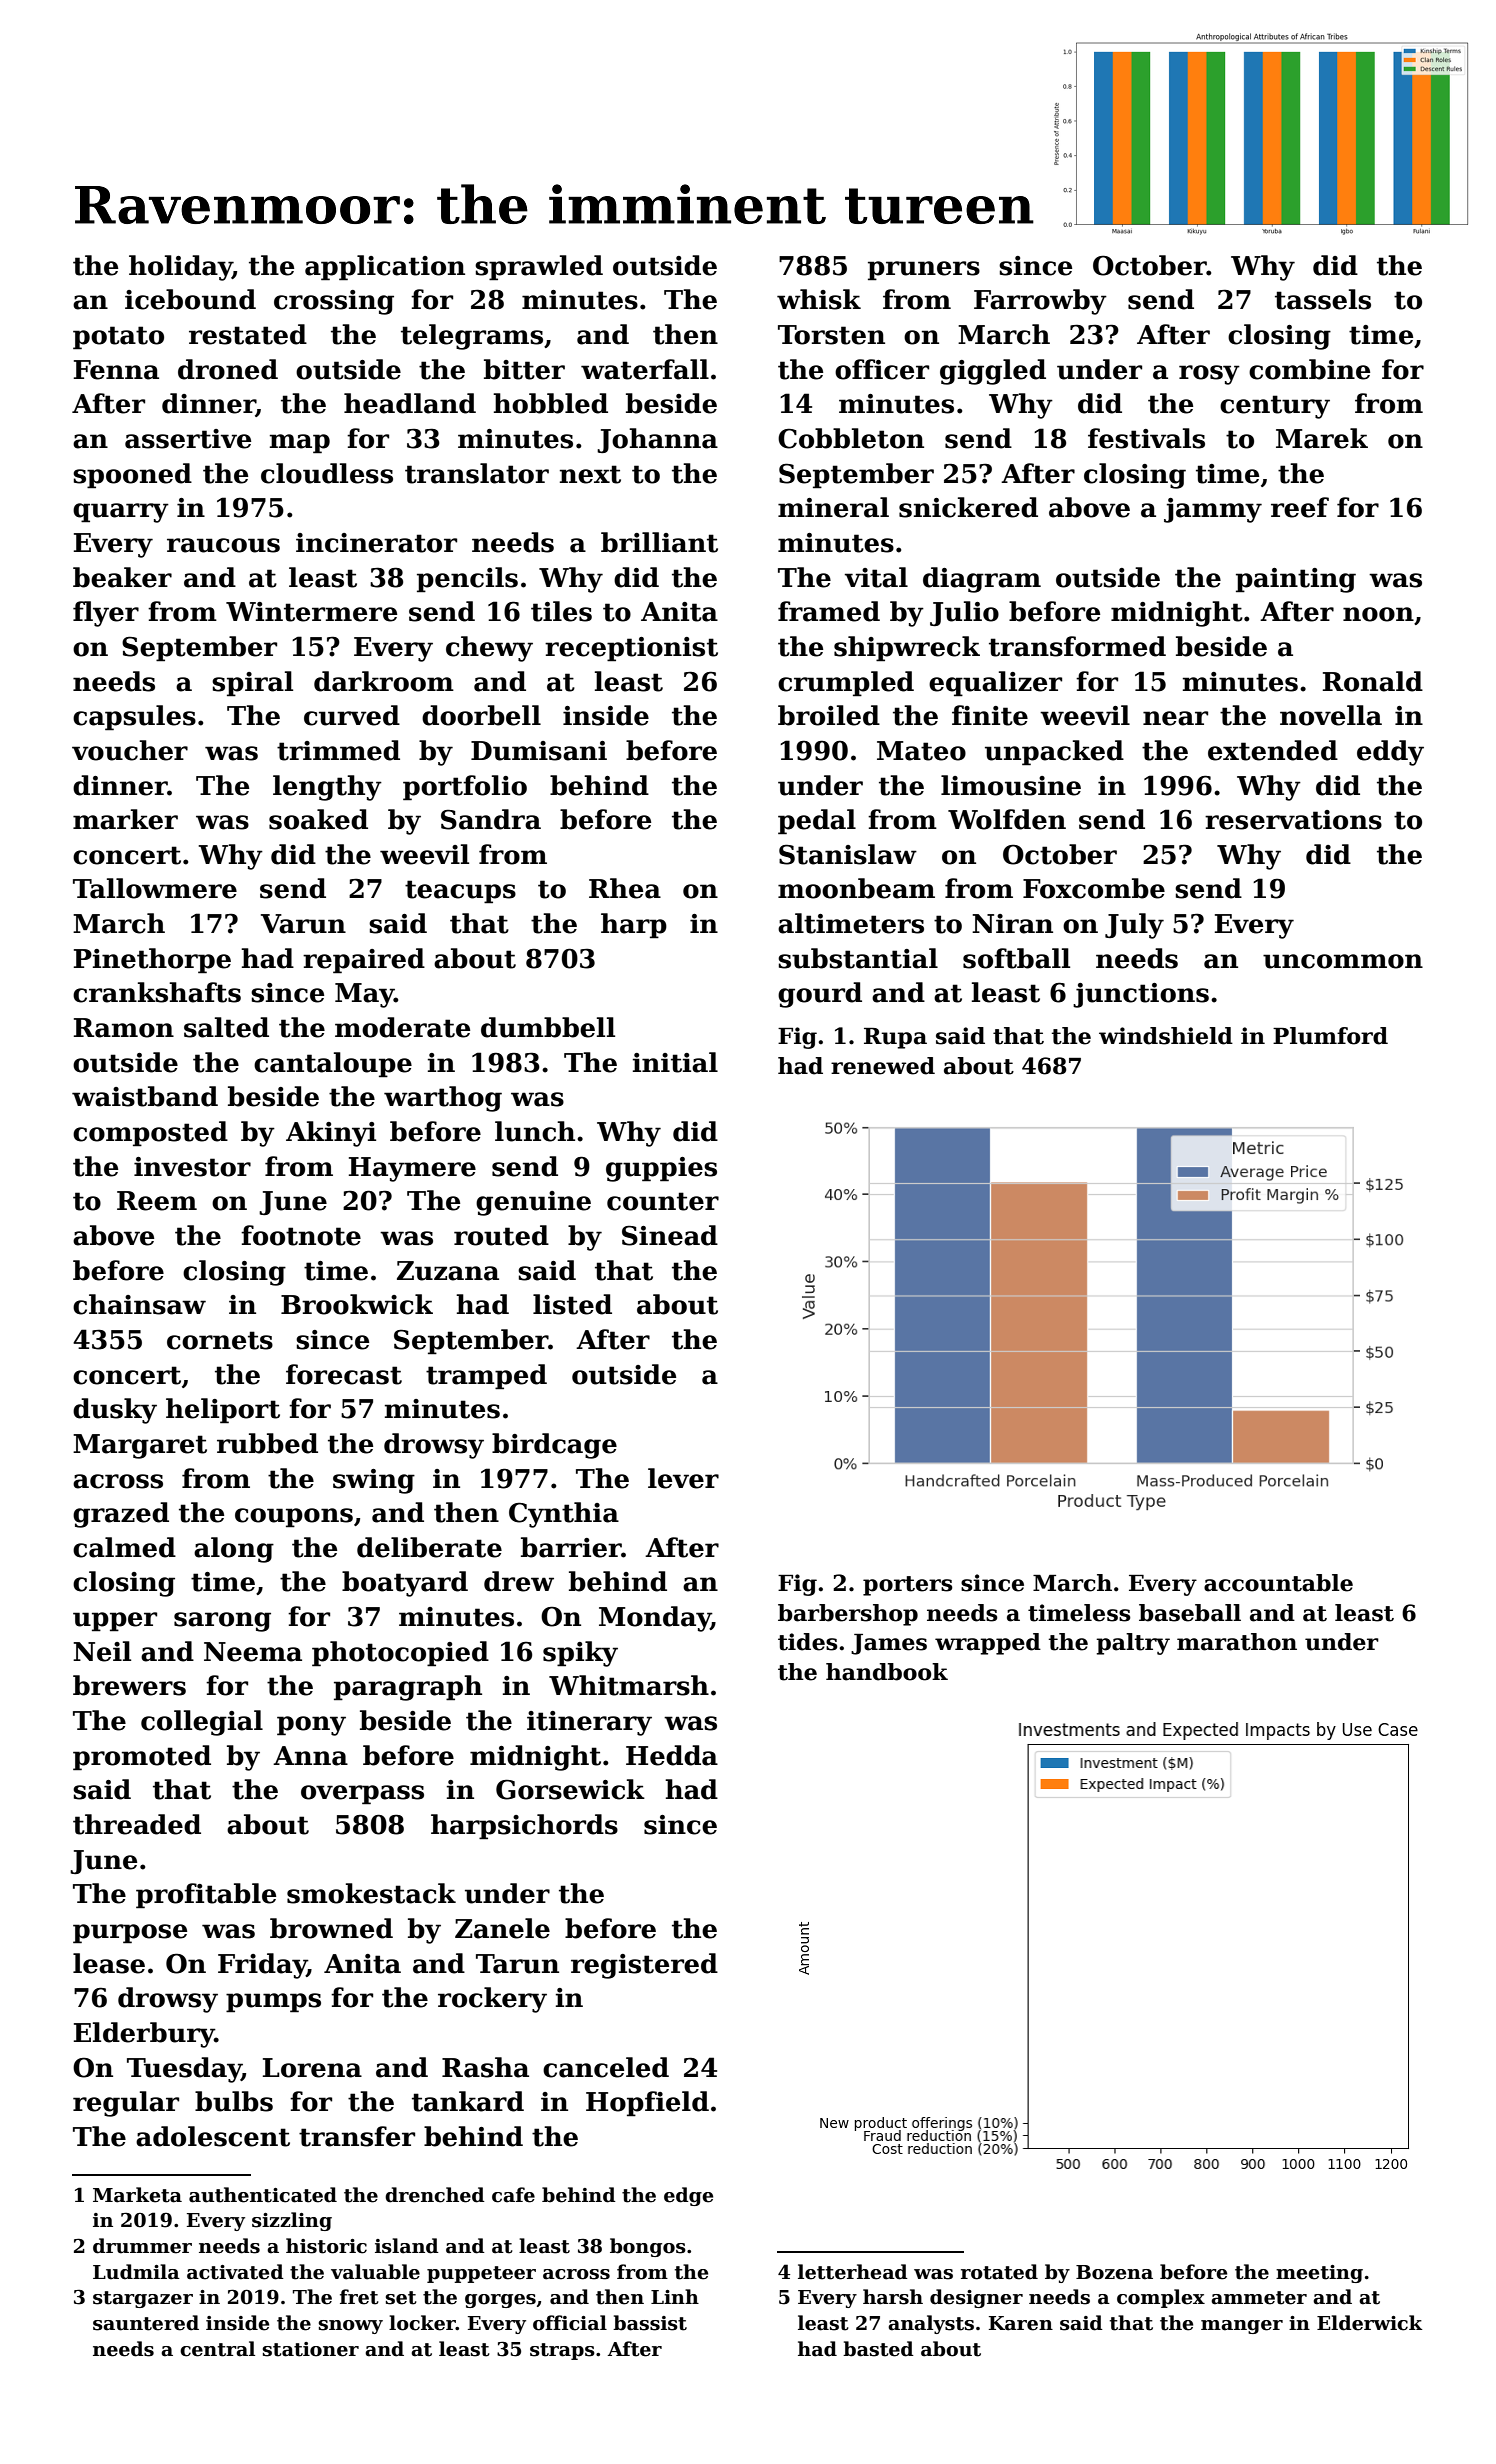 Image resolution: width=1496 pixels, height=2464 pixels. What do you see at coordinates (675, 1062) in the screenshot?
I see `initial` at bounding box center [675, 1062].
